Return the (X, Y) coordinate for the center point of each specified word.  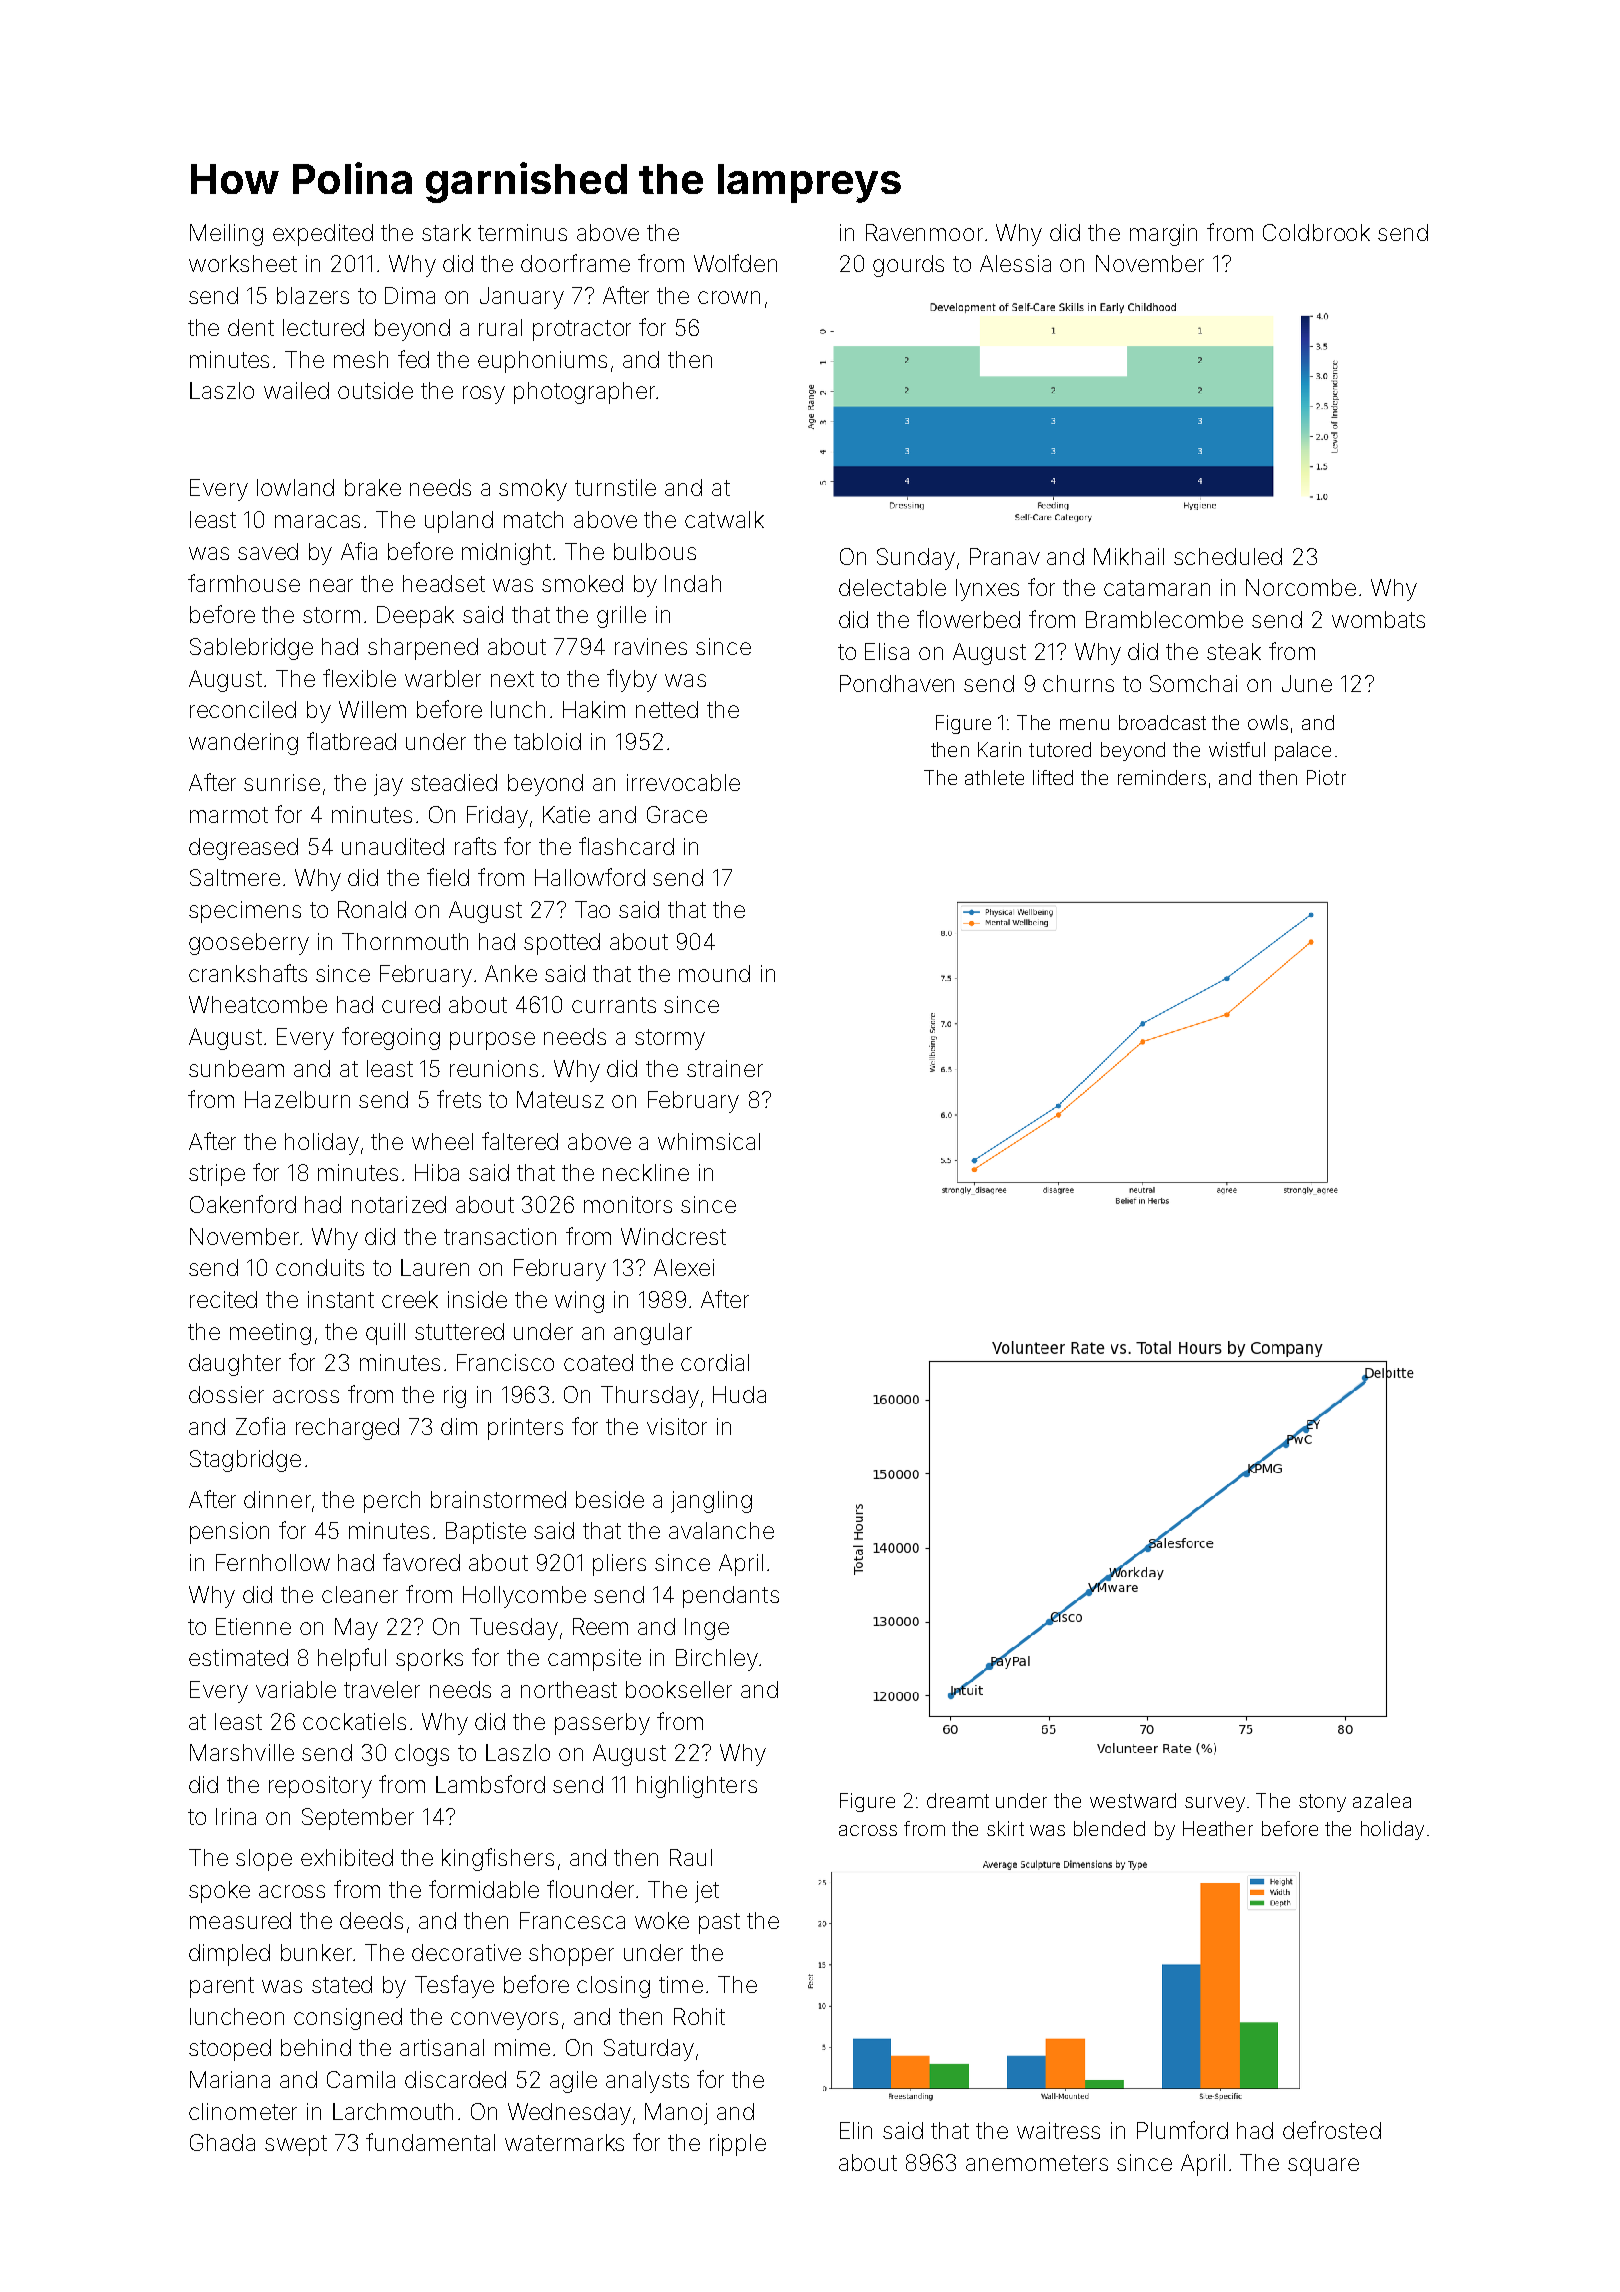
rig (455, 1397)
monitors (628, 1204)
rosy (484, 395)
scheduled (1228, 556)
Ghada (222, 2142)
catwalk (724, 519)
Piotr (1326, 777)
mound (714, 973)
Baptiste (486, 1533)
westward (1133, 1800)
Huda (739, 1394)
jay (388, 785)
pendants (731, 1597)
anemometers (1037, 2163)
